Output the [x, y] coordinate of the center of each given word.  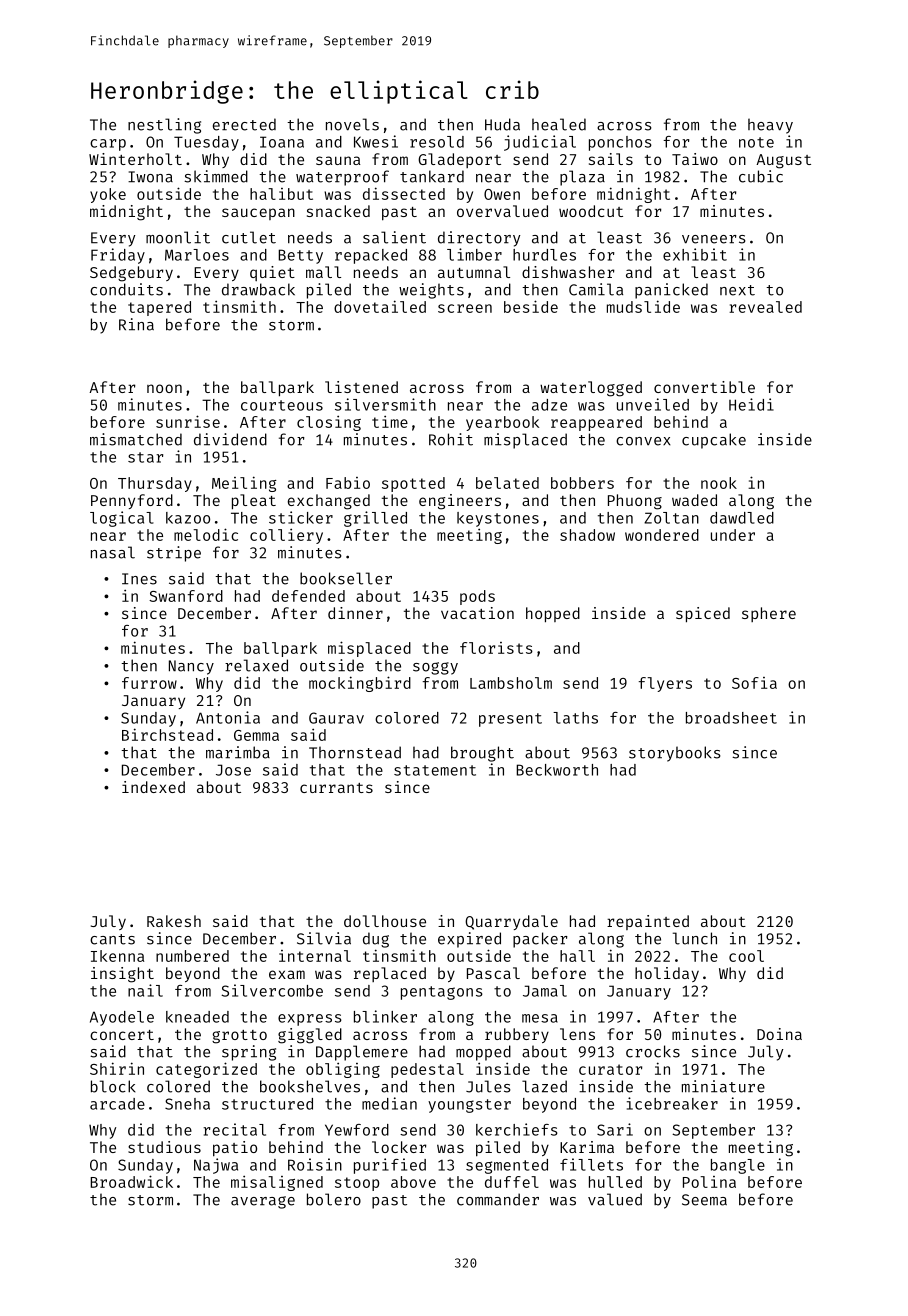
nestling [164, 126]
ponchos [620, 143]
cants [112, 939]
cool [746, 956]
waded [694, 500]
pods [477, 597]
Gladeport [459, 160]
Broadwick [131, 1181]
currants [336, 788]
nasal [113, 552]
